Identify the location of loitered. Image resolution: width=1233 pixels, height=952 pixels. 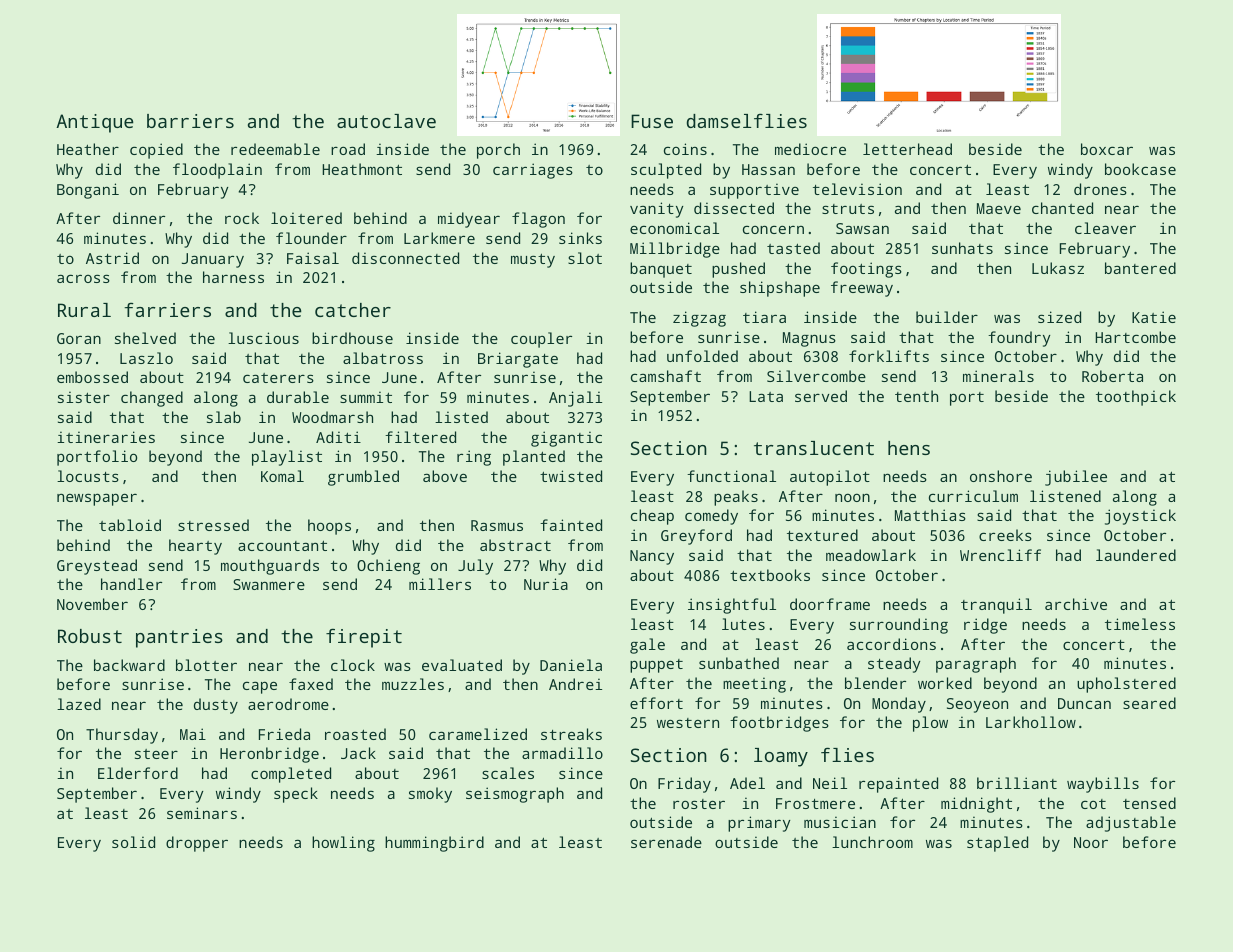
(306, 218).
